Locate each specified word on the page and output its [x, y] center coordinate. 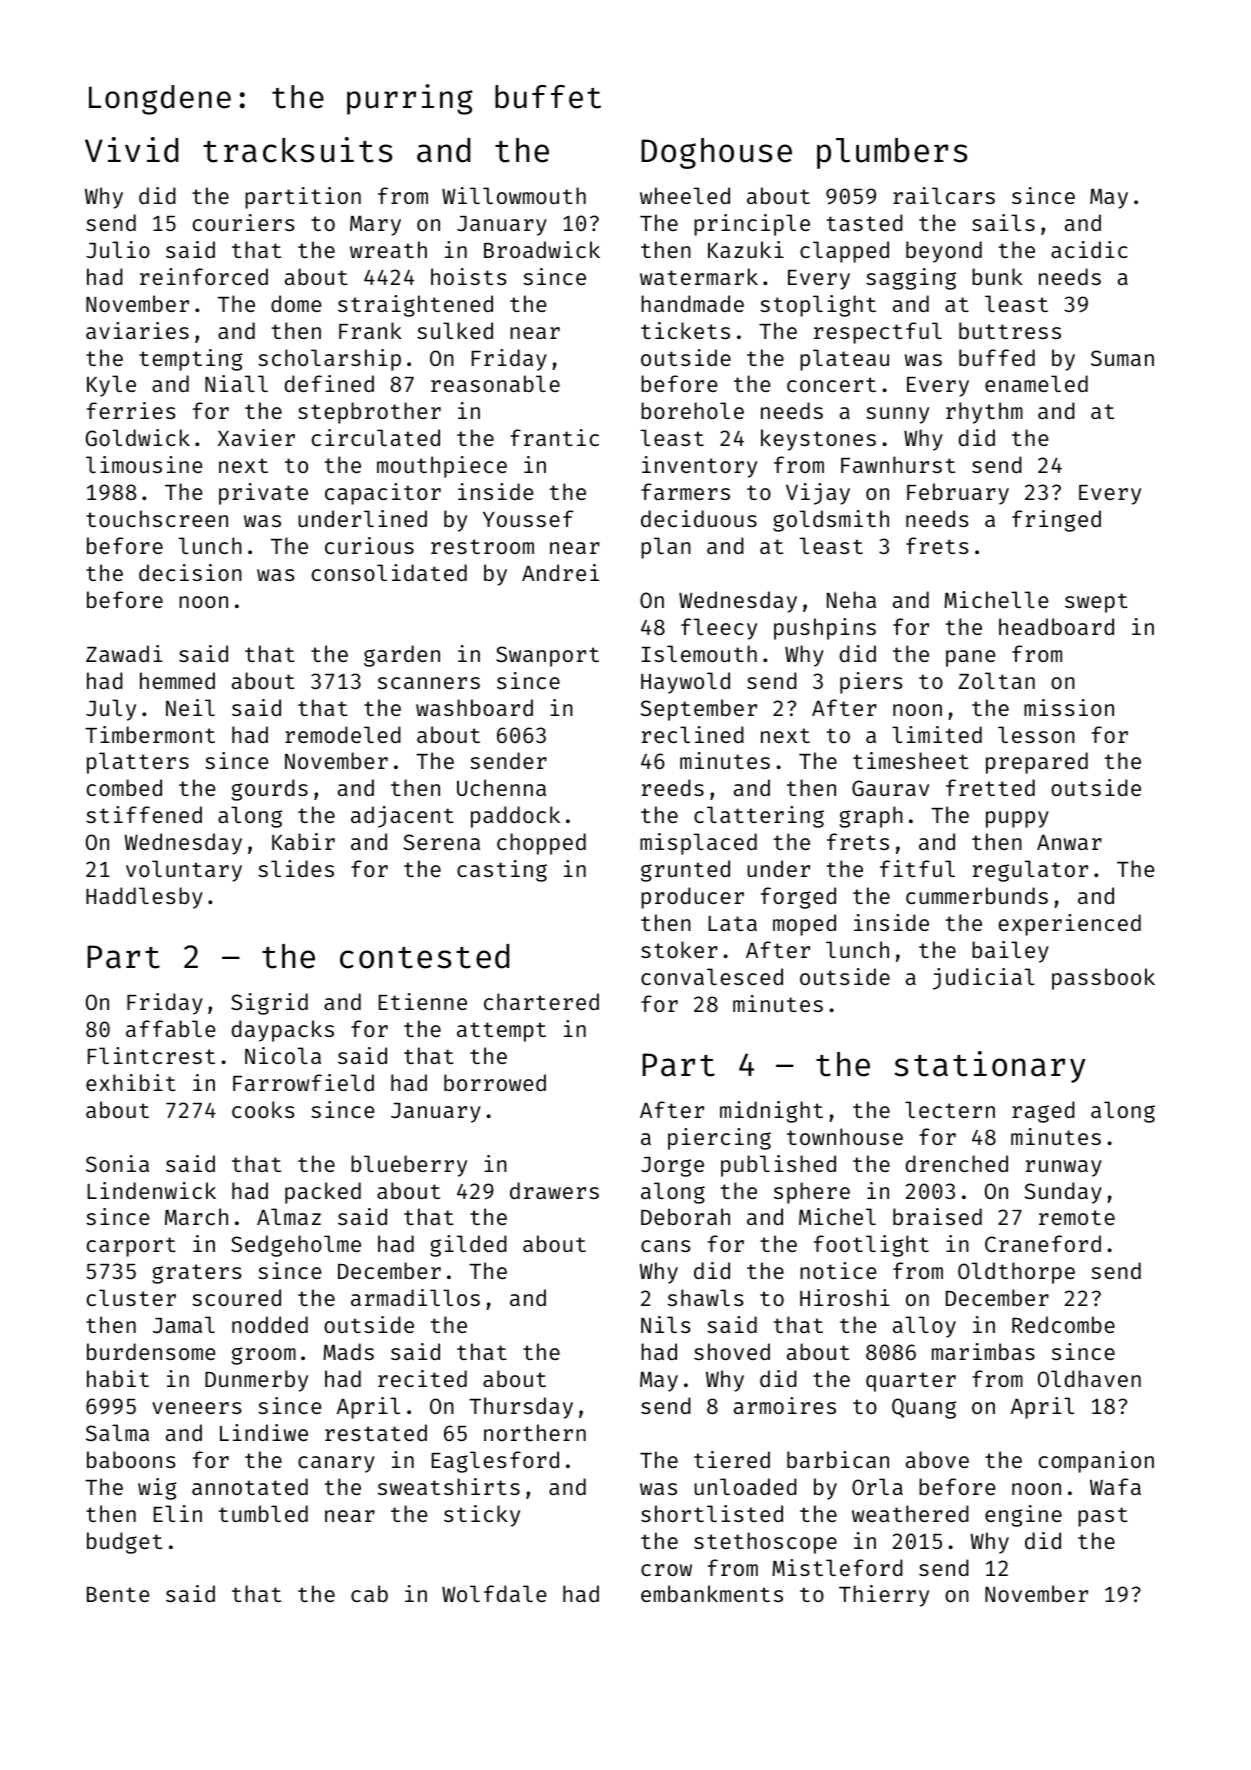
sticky [482, 1516]
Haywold [685, 683]
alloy [924, 1327]
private [263, 494]
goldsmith [831, 521]
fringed [1056, 521]
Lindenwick [151, 1190]
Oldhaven [1089, 1378]
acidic [1089, 249]
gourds [270, 790]
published [778, 1166]
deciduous [699, 518]
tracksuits [297, 150]
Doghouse [716, 153]
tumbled [263, 1513]
